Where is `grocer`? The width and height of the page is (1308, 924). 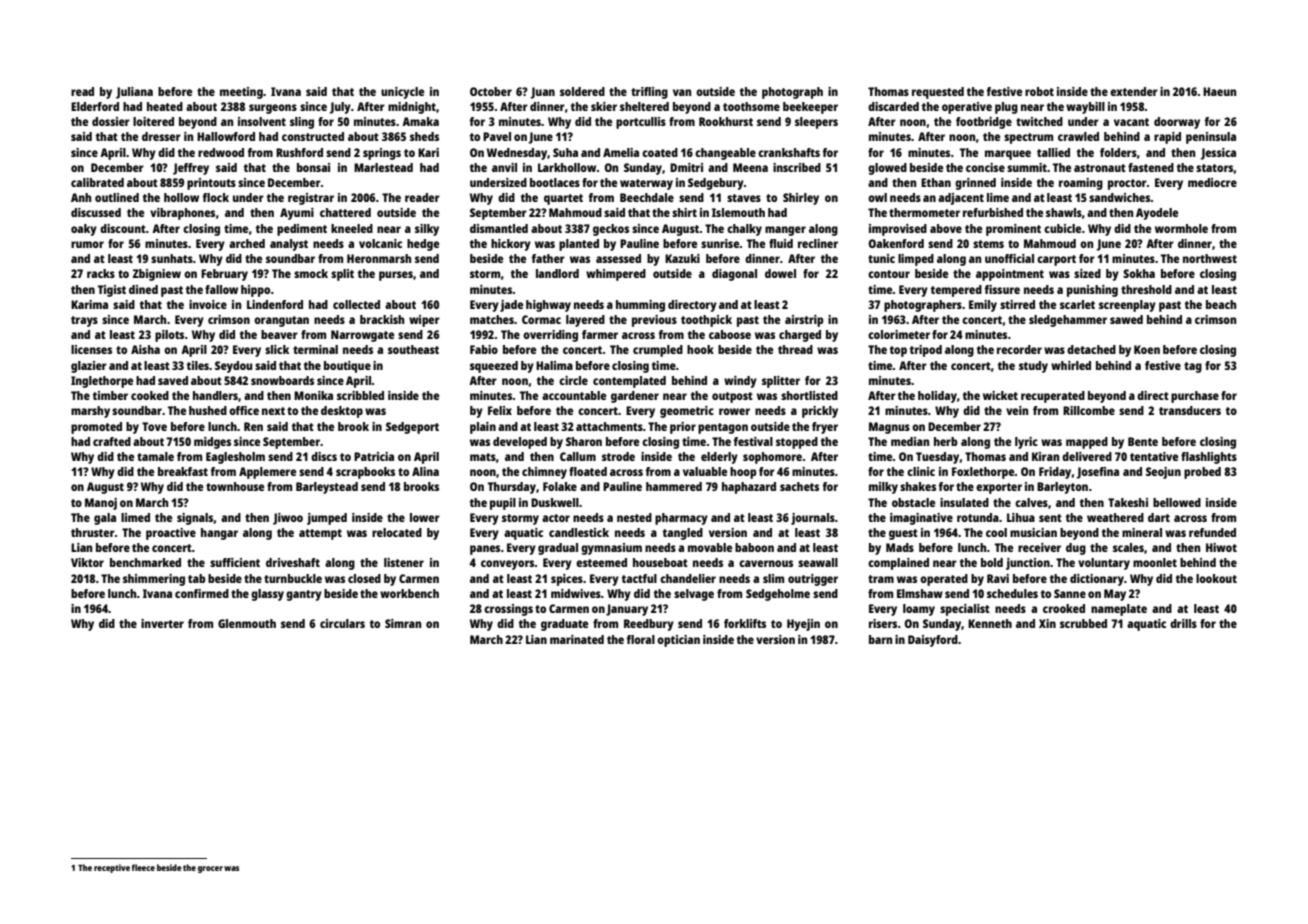
grocer is located at coordinates (210, 869).
